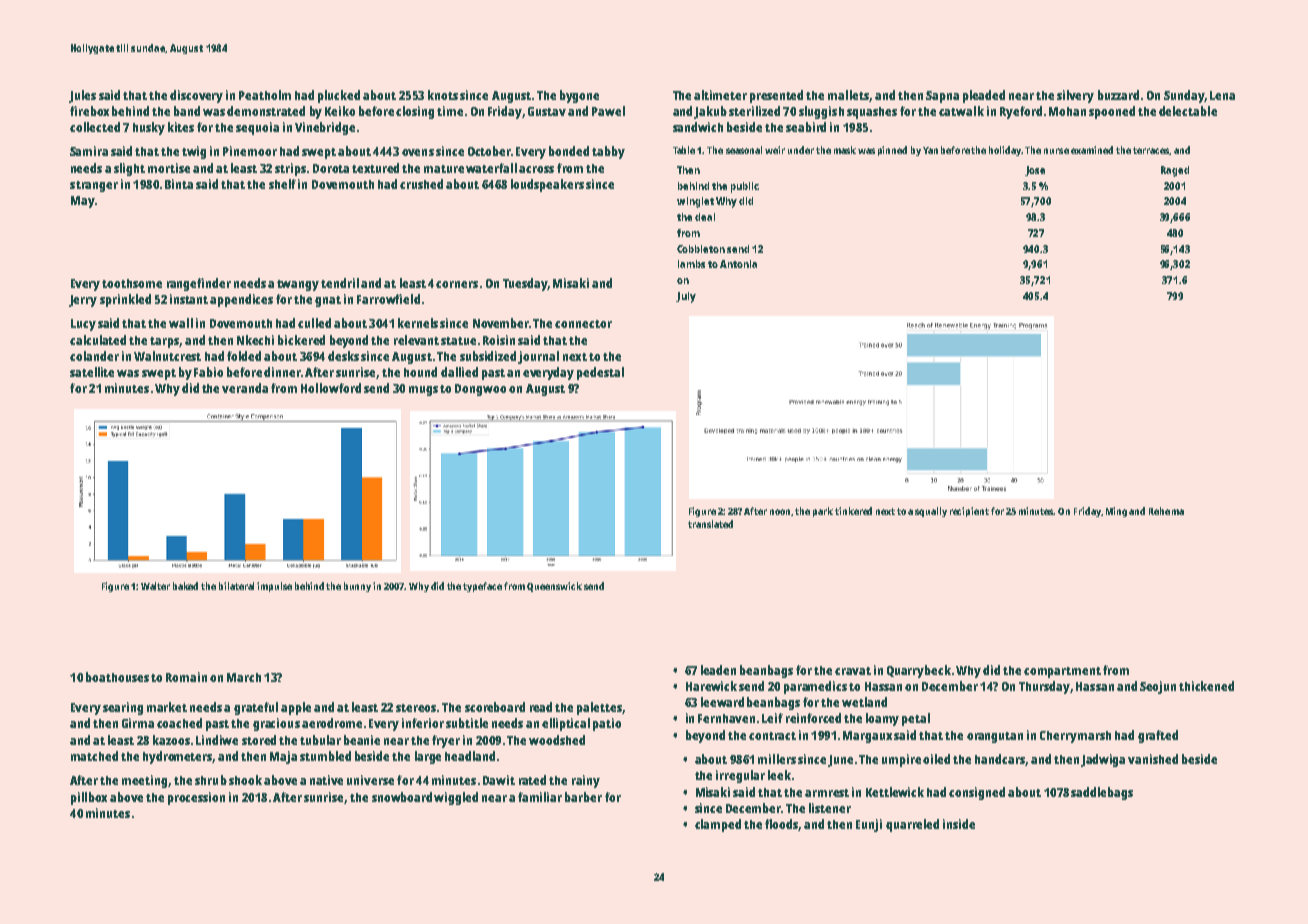 The height and width of the screenshot is (924, 1308). Describe the element at coordinates (1166, 511) in the screenshot. I see `Rehema` at that location.
